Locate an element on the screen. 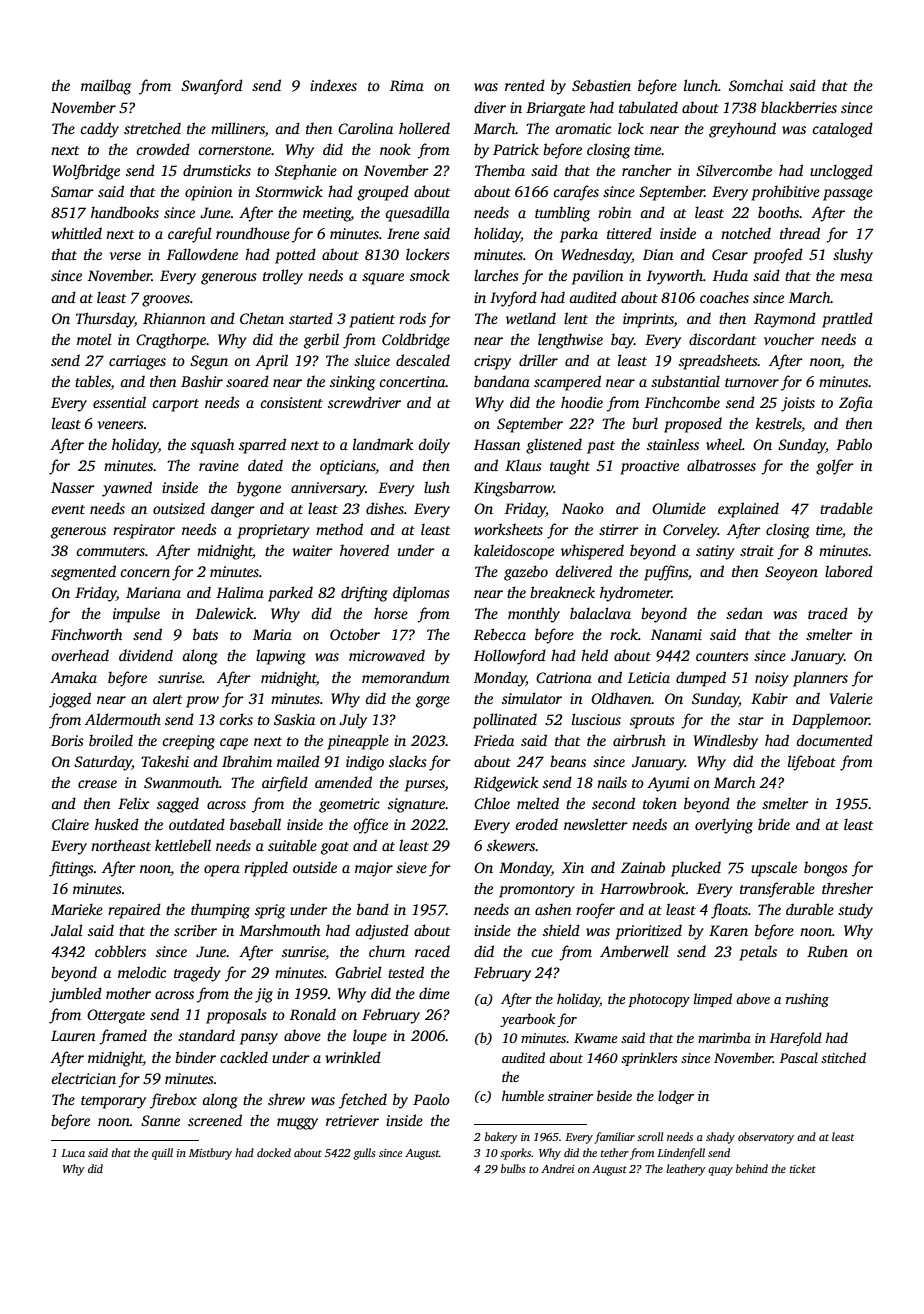 Image resolution: width=924 pixels, height=1314 pixels. quill is located at coordinates (162, 1154).
